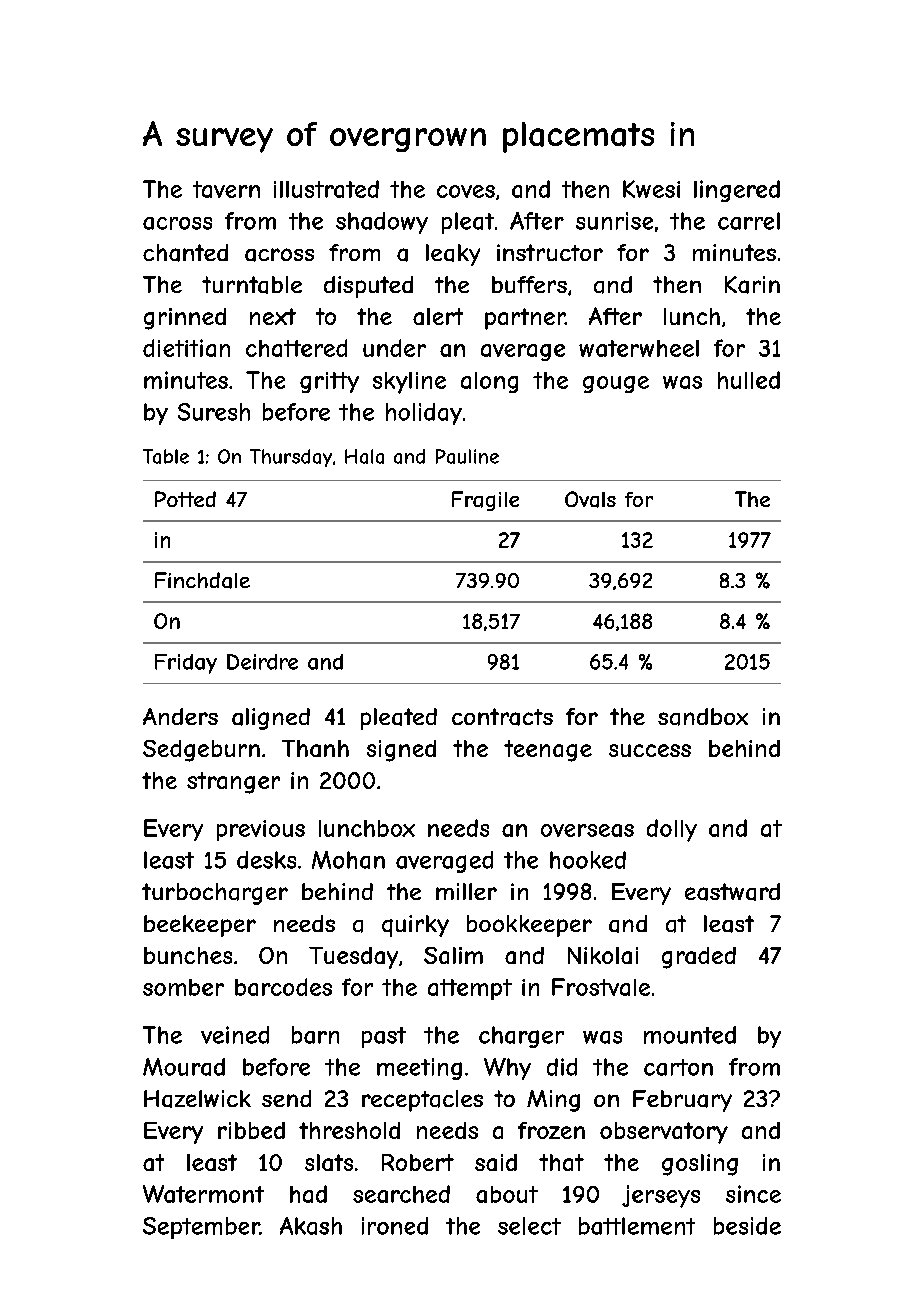  What do you see at coordinates (326, 189) in the image?
I see `illustrated` at bounding box center [326, 189].
